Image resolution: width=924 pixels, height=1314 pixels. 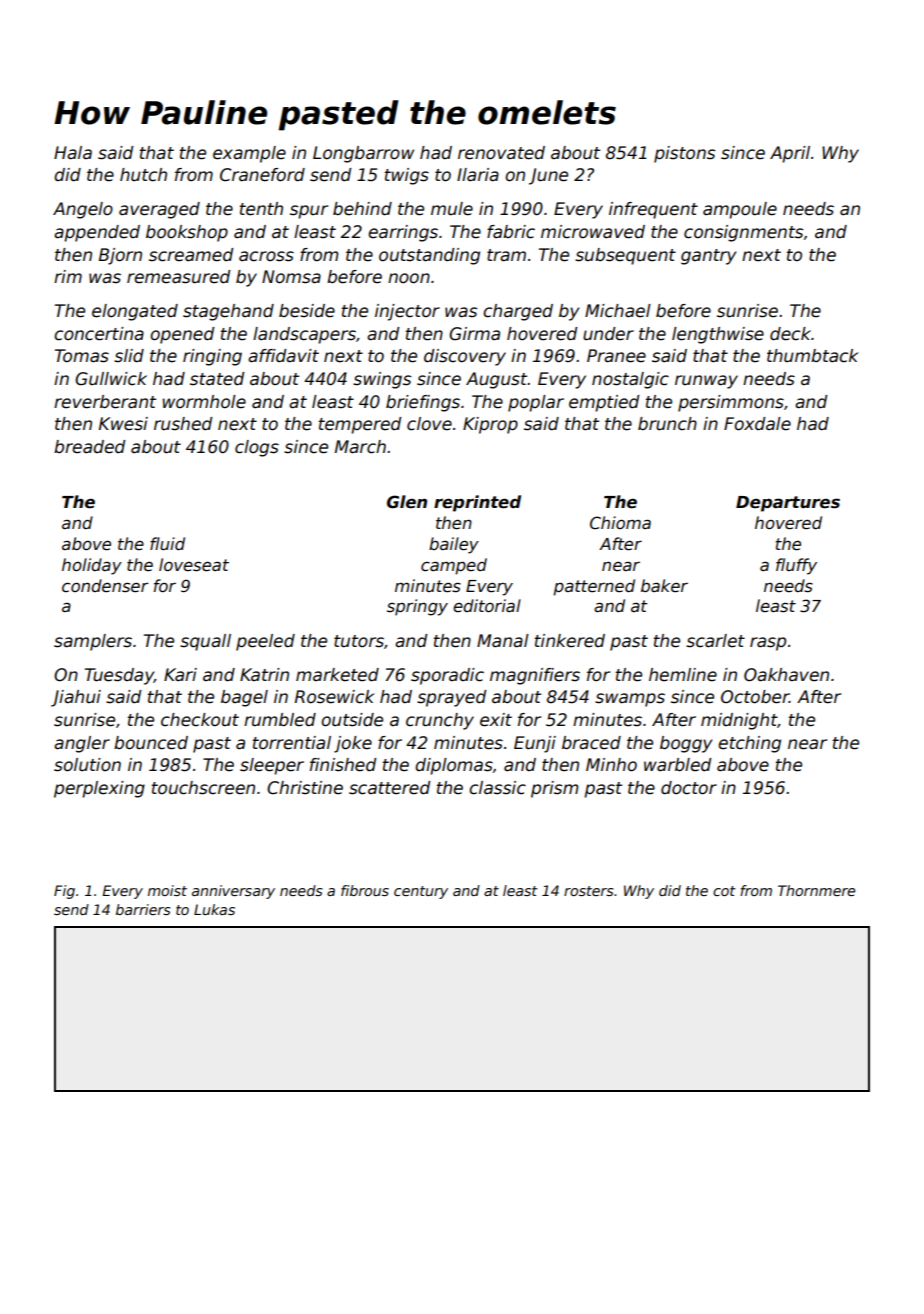 What do you see at coordinates (788, 504) in the page?
I see `Departures` at bounding box center [788, 504].
